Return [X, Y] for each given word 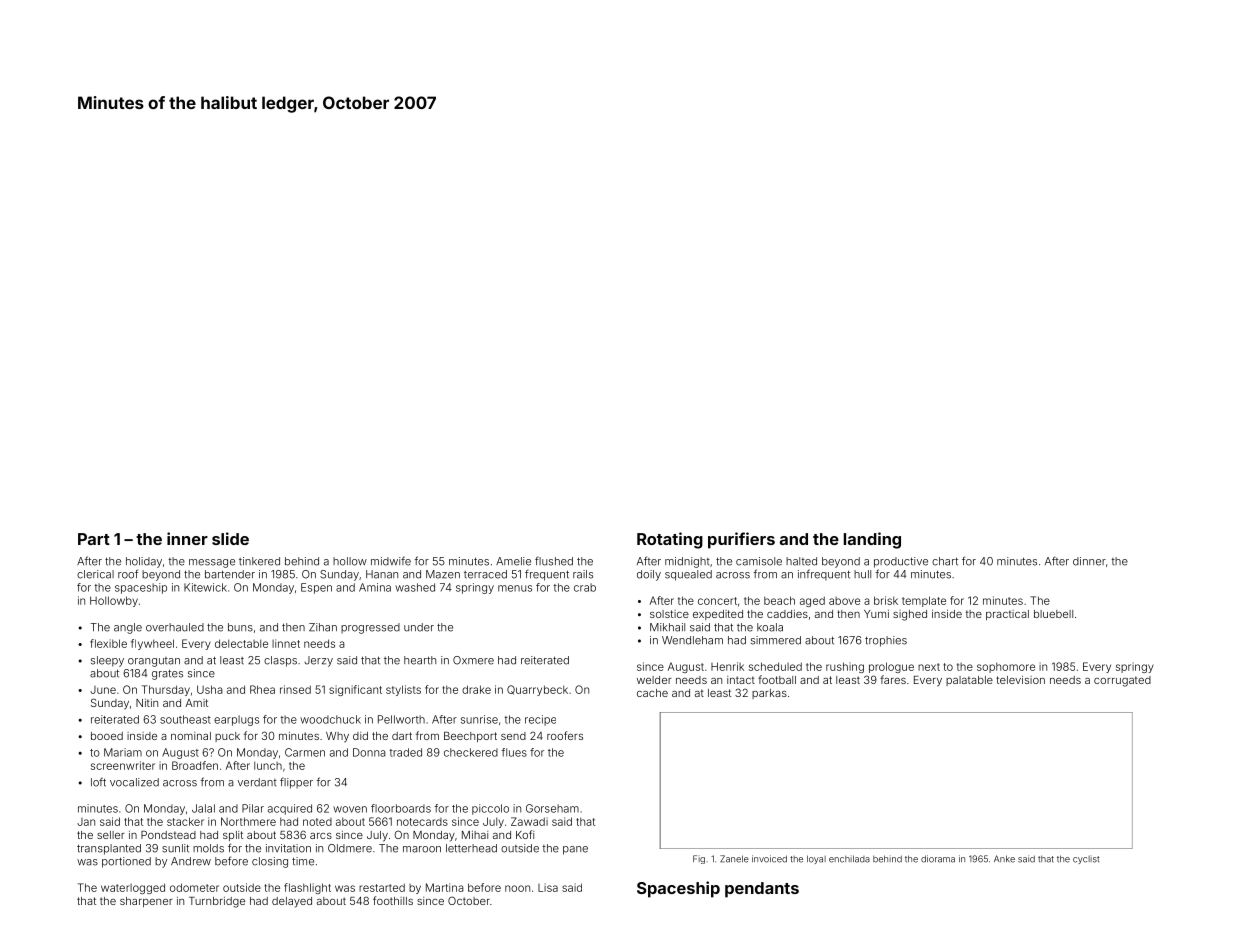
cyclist [1086, 859]
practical [1007, 615]
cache [652, 693]
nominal [191, 736]
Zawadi [529, 821]
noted [317, 822]
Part [94, 539]
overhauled [175, 627]
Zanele [734, 859]
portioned [126, 862]
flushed [554, 561]
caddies [787, 614]
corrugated [1122, 681]
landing [872, 540]
